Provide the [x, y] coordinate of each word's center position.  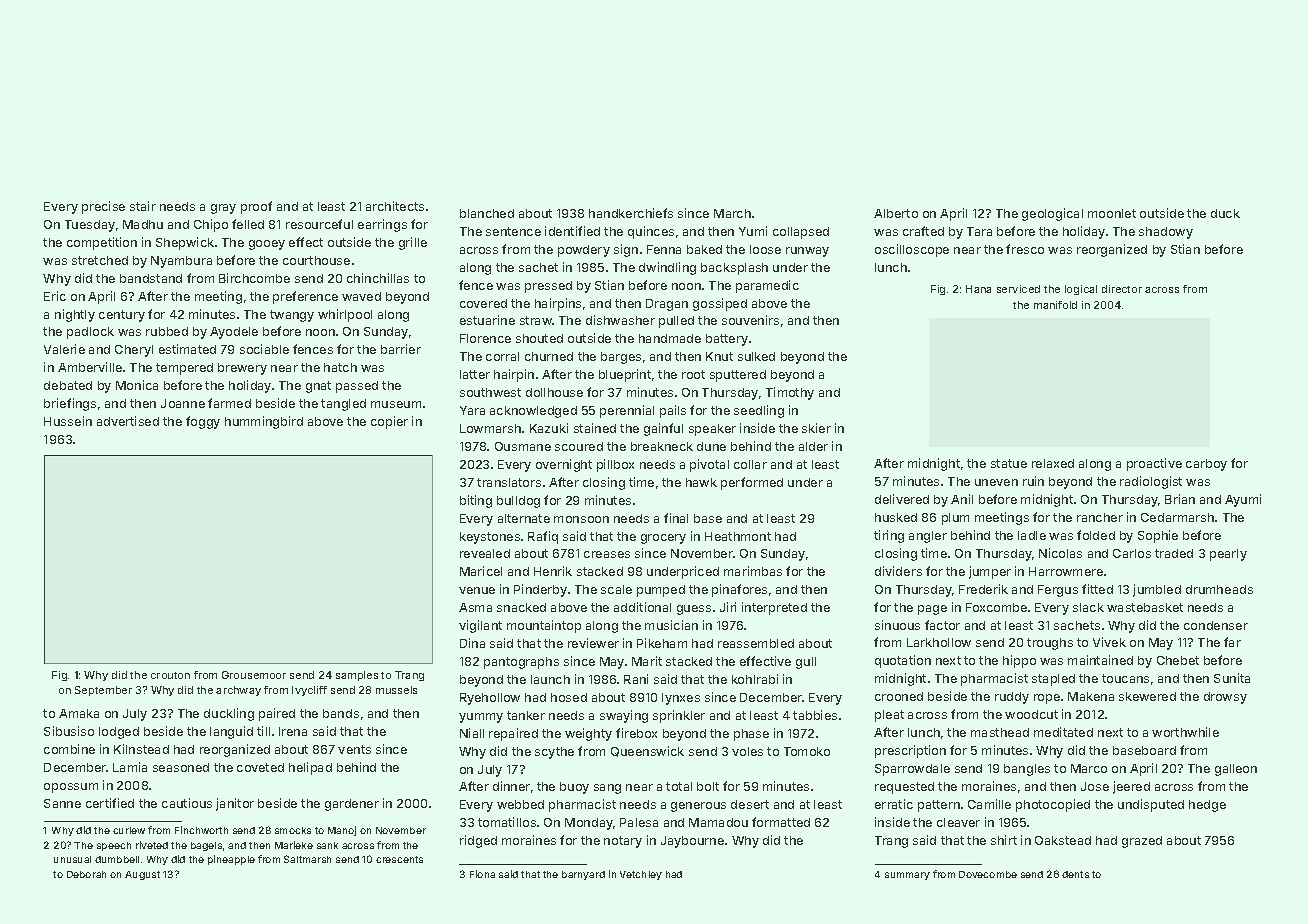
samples [357, 676]
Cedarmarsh [1177, 517]
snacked [521, 607]
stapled [1053, 680]
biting [476, 501]
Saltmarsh [307, 859]
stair [143, 206]
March [732, 213]
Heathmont [738, 536]
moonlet [1112, 213]
